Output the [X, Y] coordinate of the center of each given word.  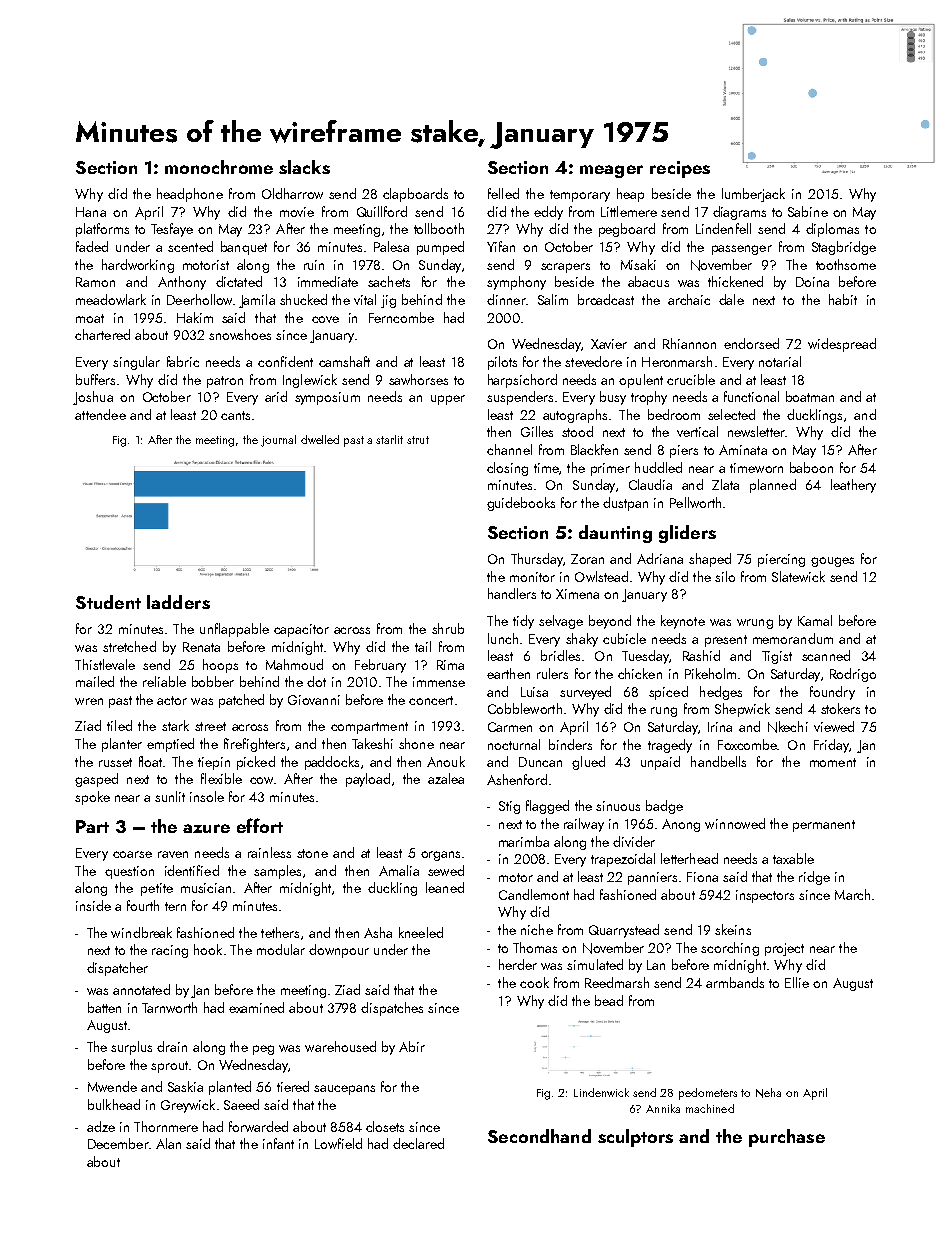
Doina [812, 282]
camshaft [344, 361]
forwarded [258, 1126]
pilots [502, 363]
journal [278, 441]
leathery [853, 486]
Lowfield [338, 1143]
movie [297, 212]
